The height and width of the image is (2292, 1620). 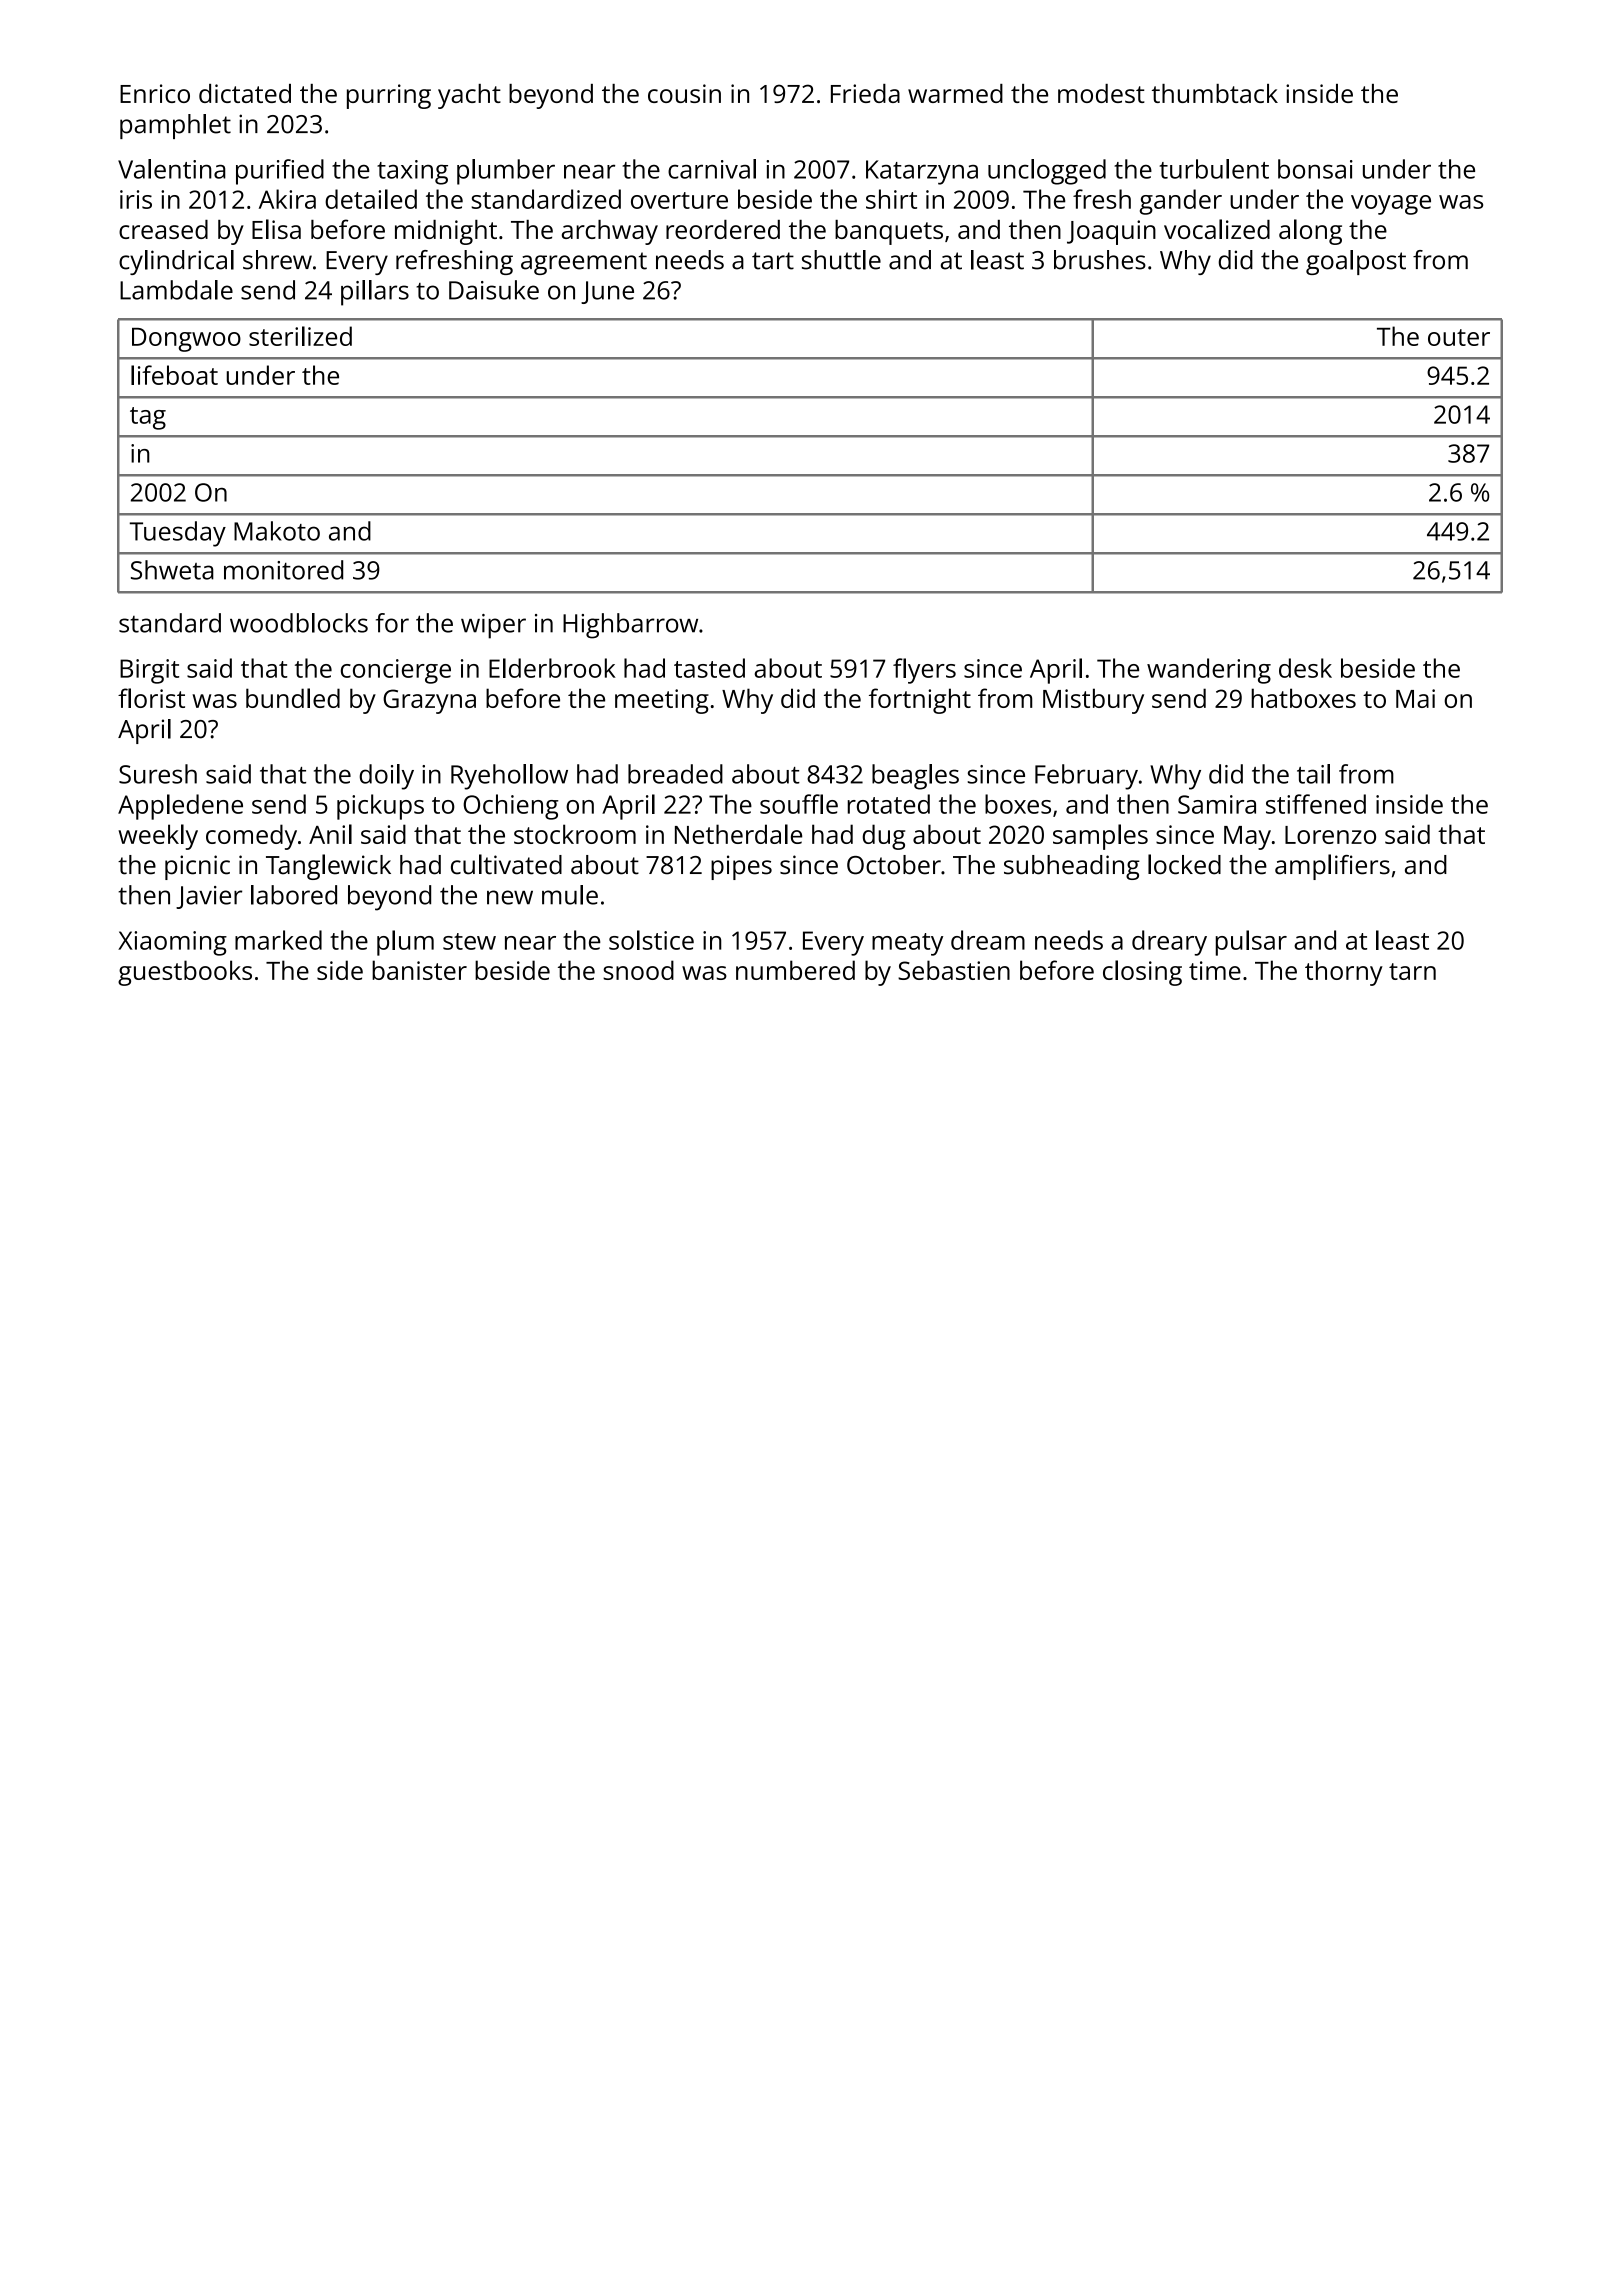 I want to click on monitored, so click(x=283, y=570).
